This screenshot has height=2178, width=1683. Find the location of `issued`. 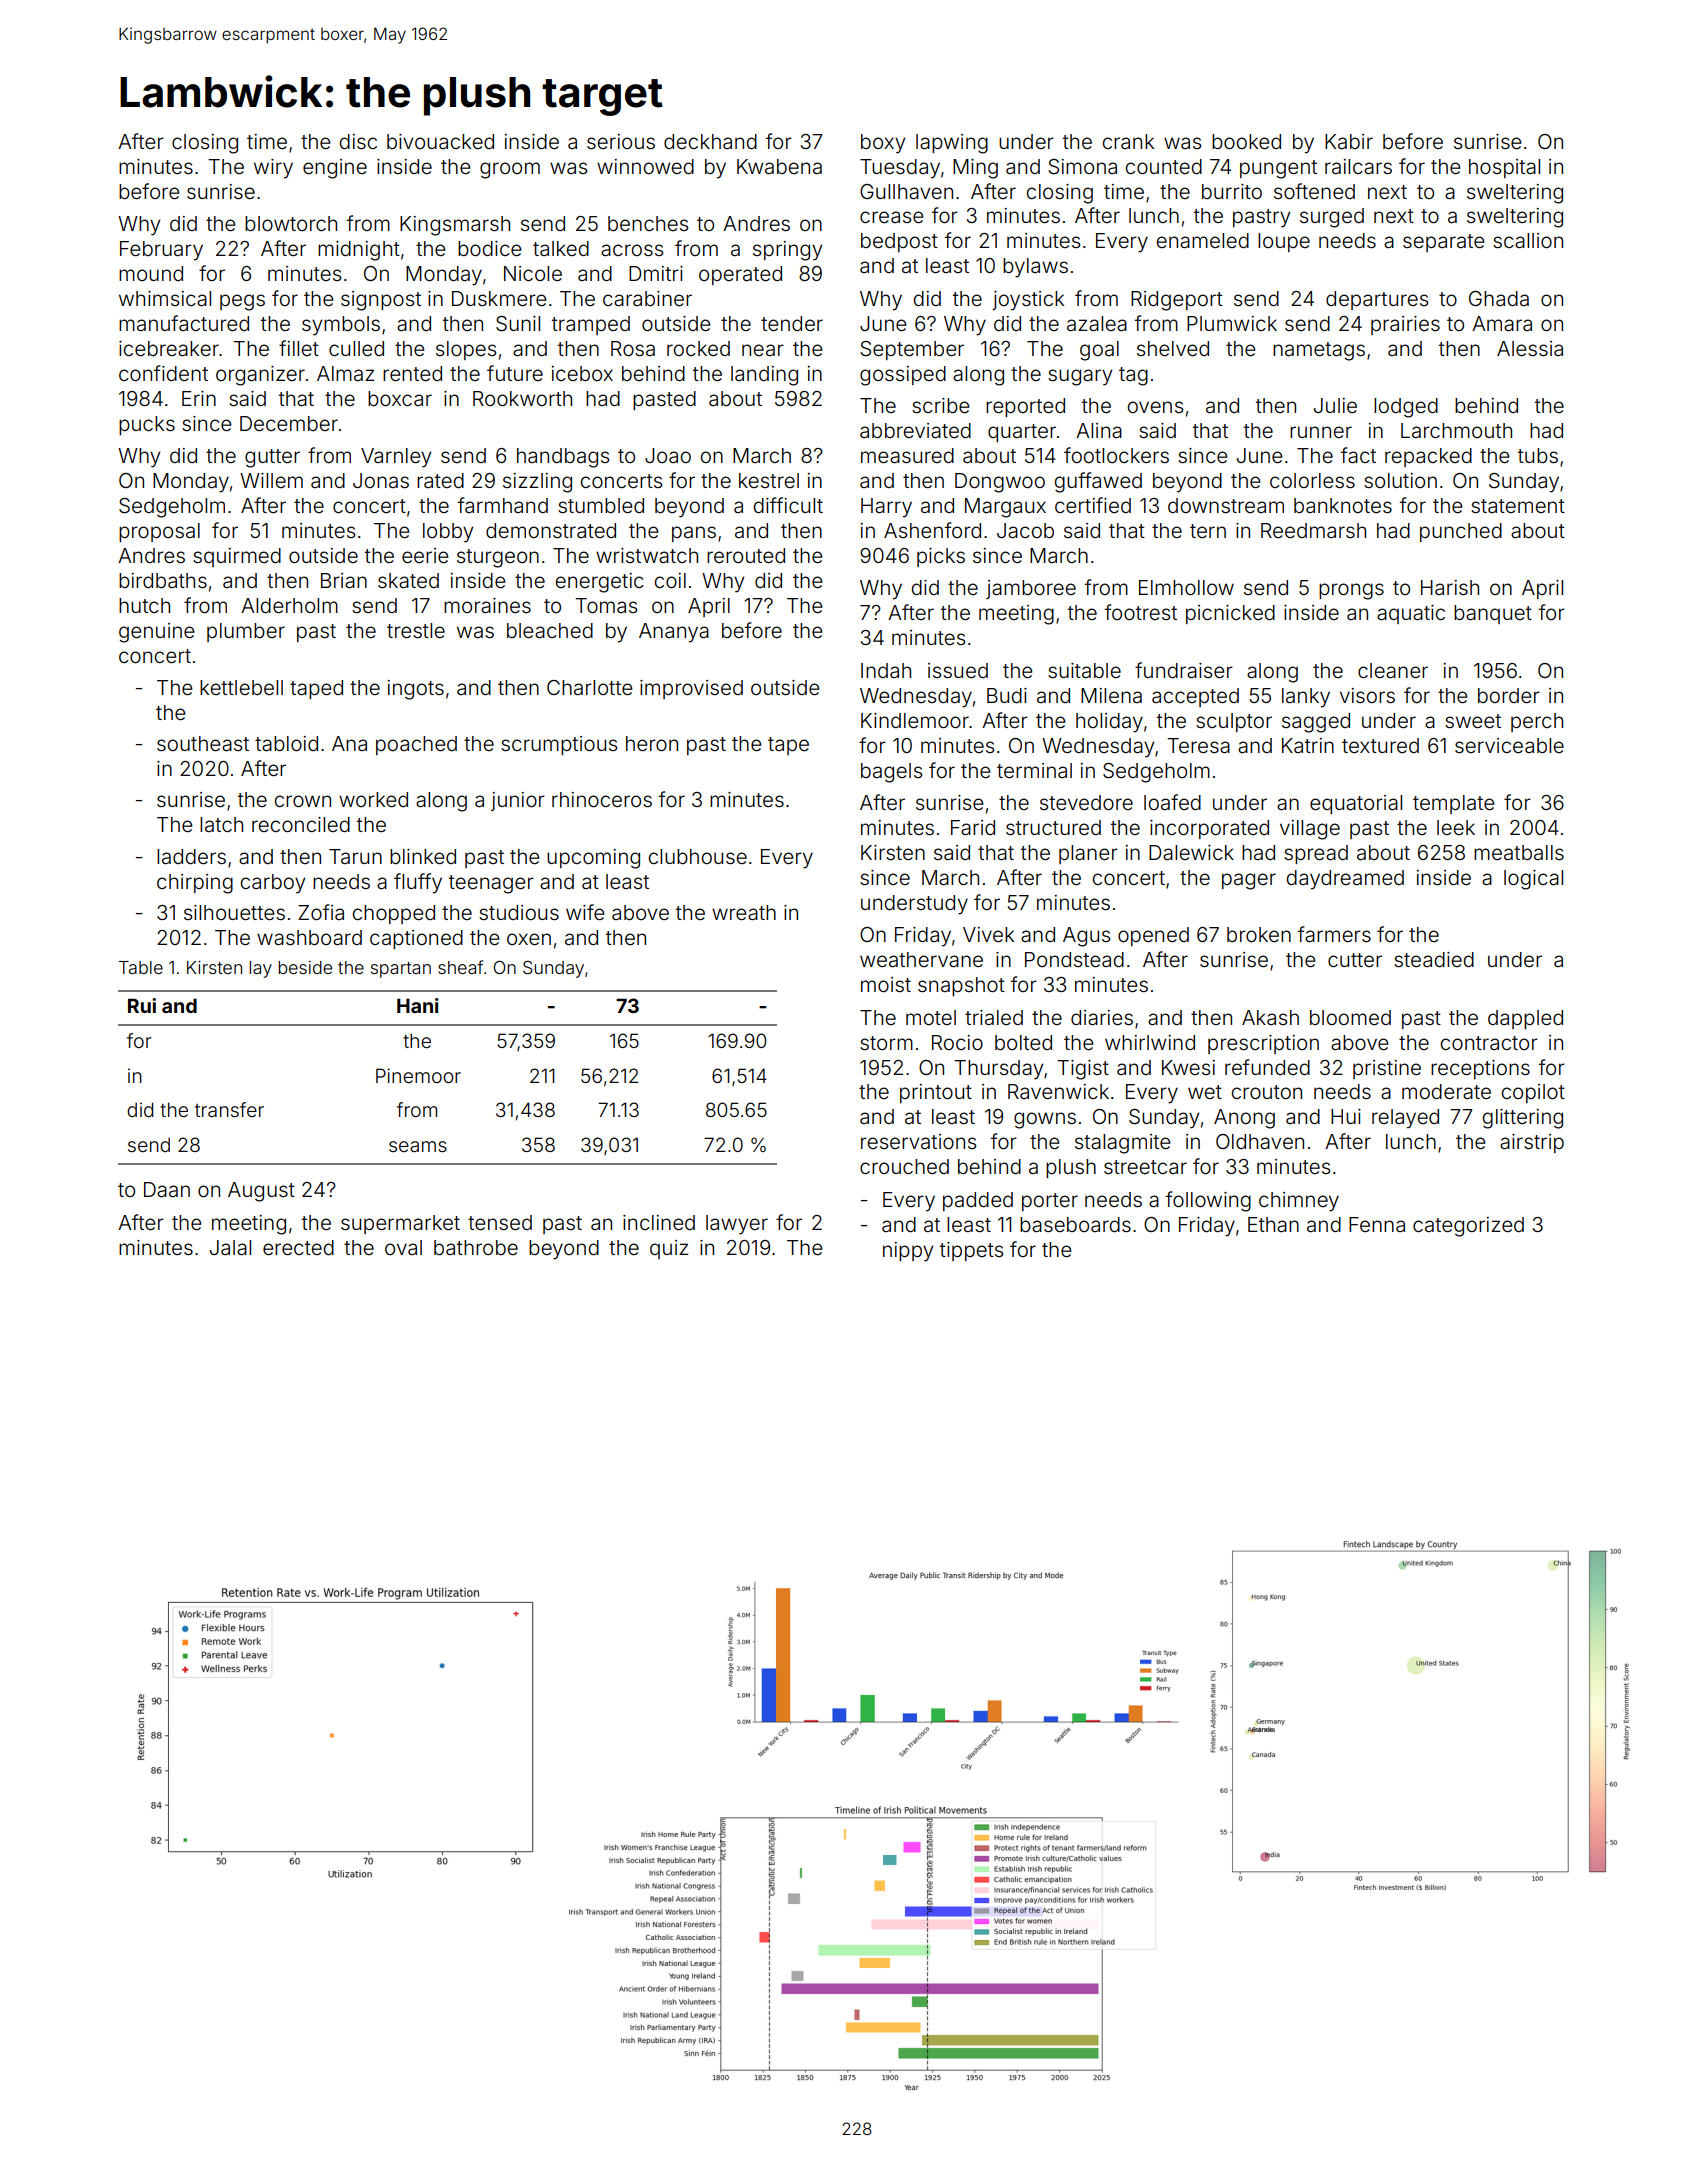

issued is located at coordinates (958, 670).
